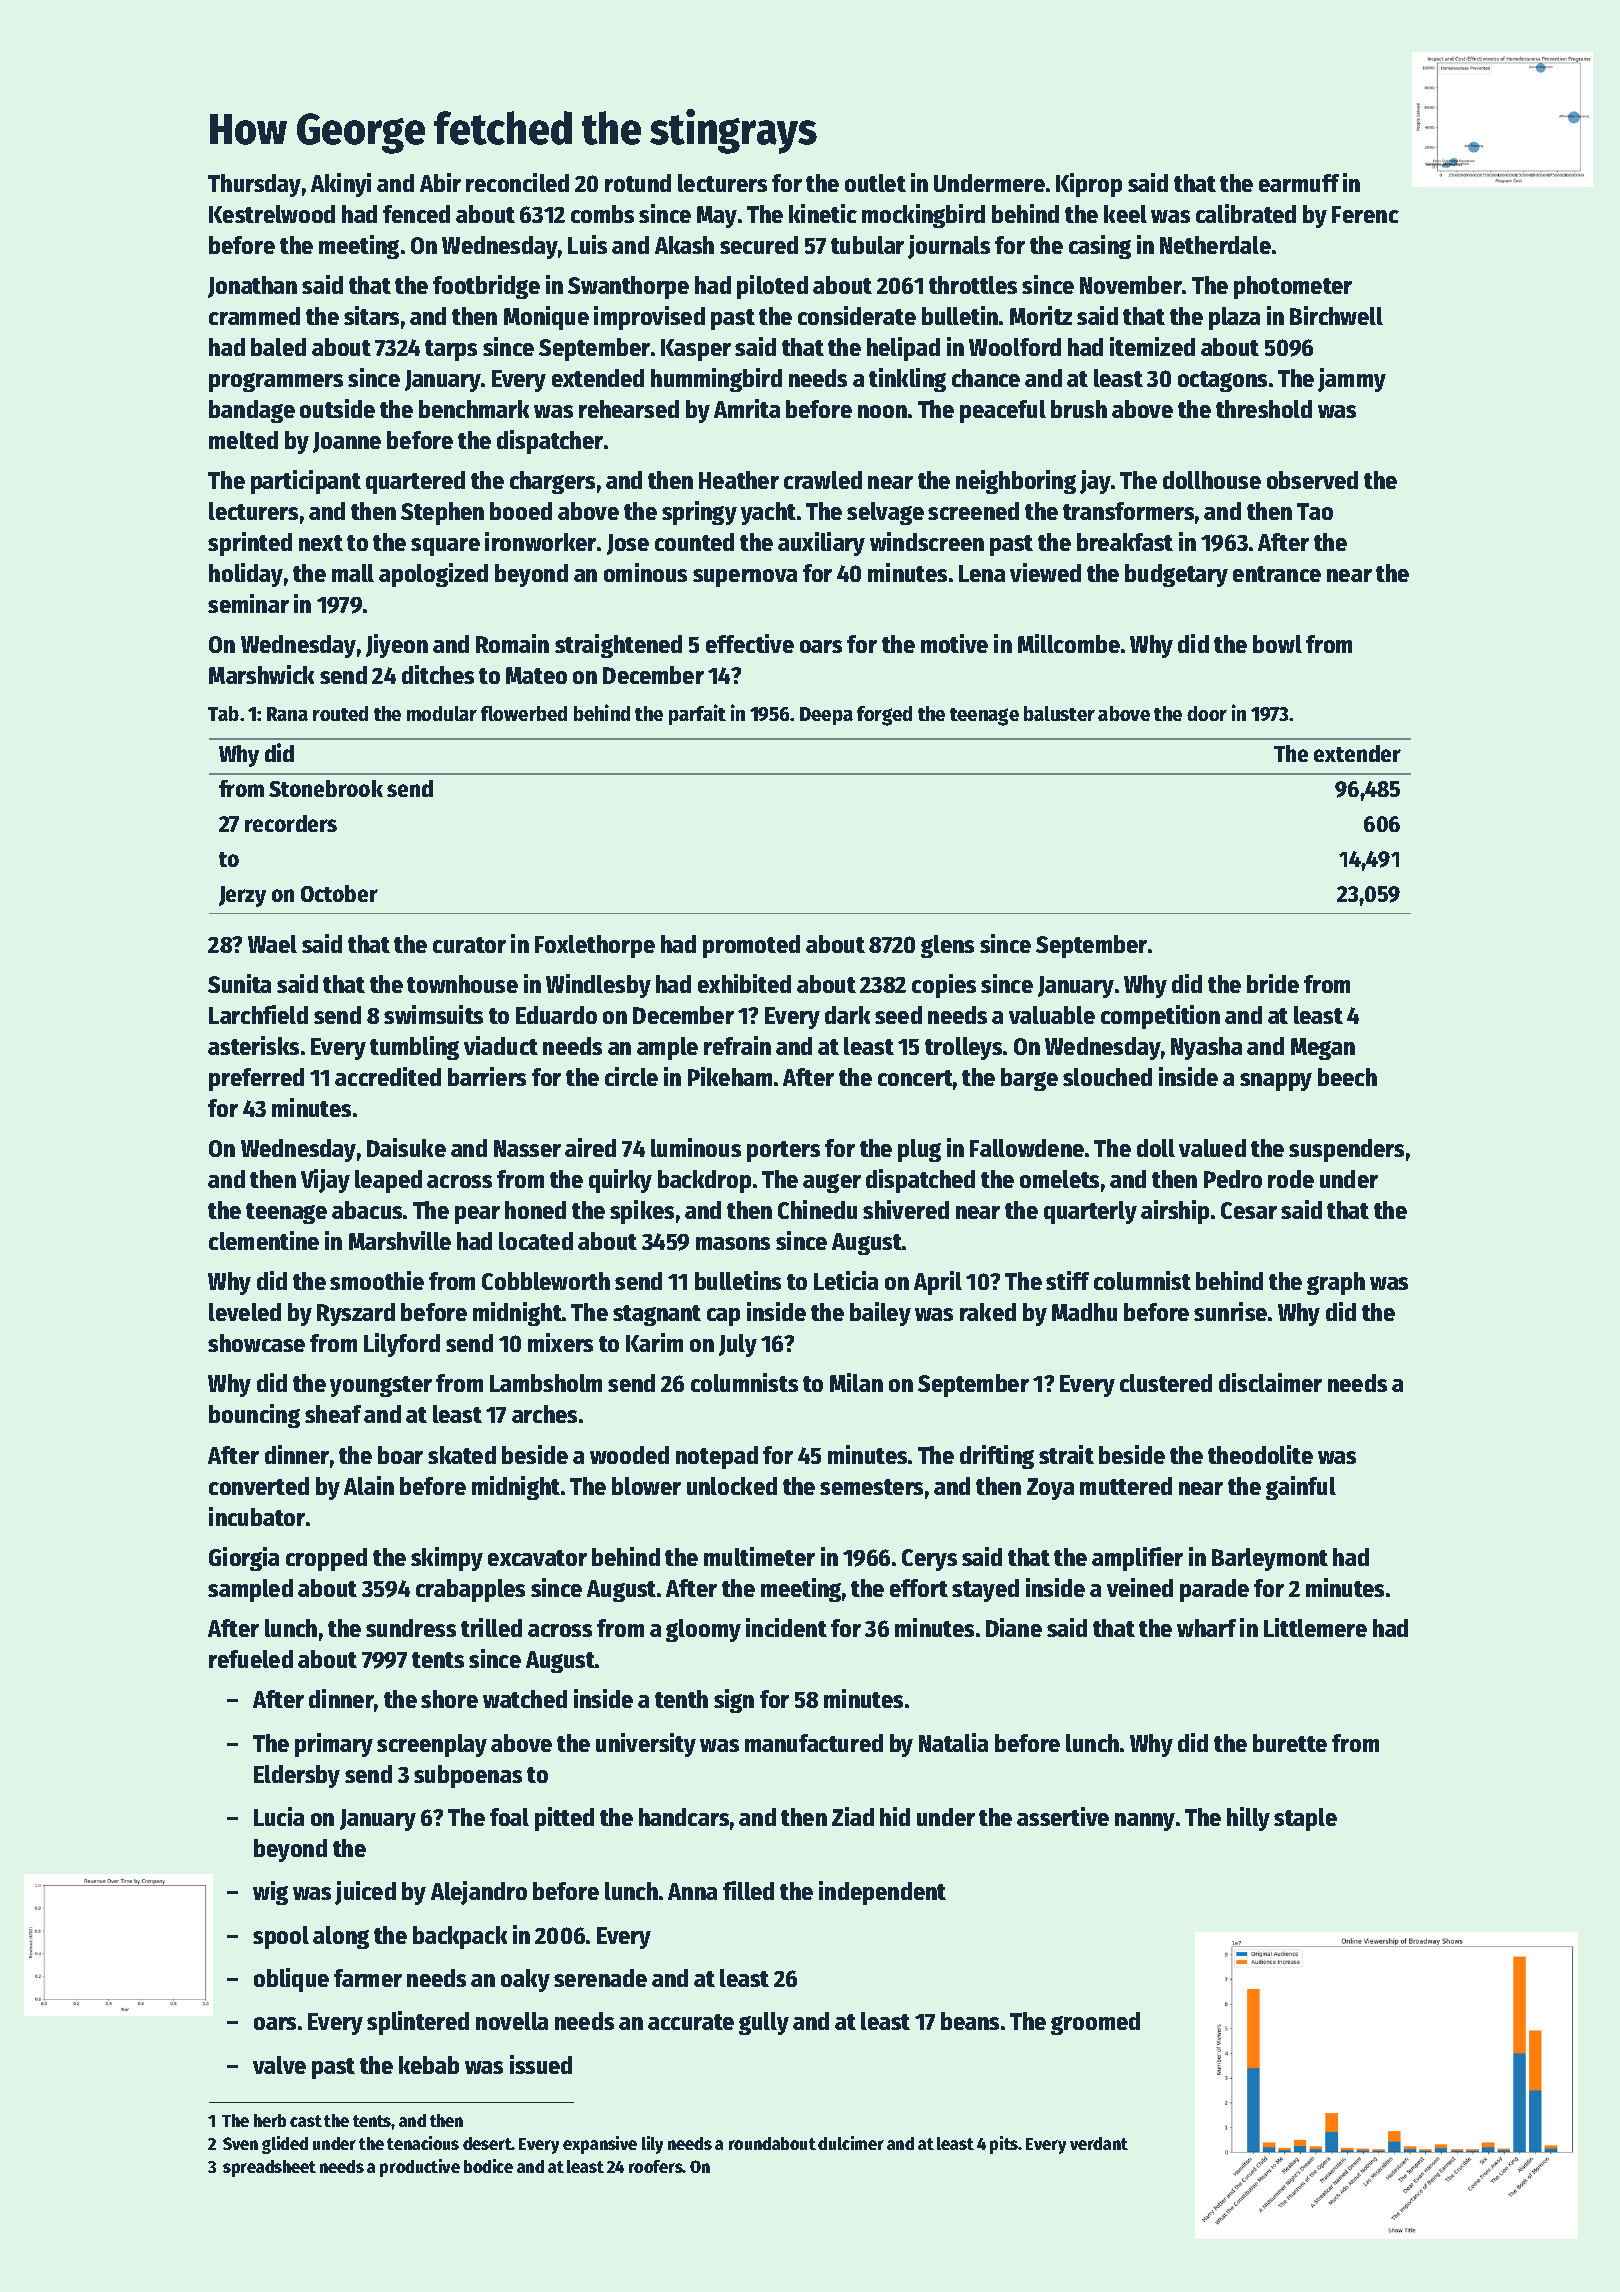 The width and height of the screenshot is (1620, 2292). I want to click on Akash, so click(684, 245).
